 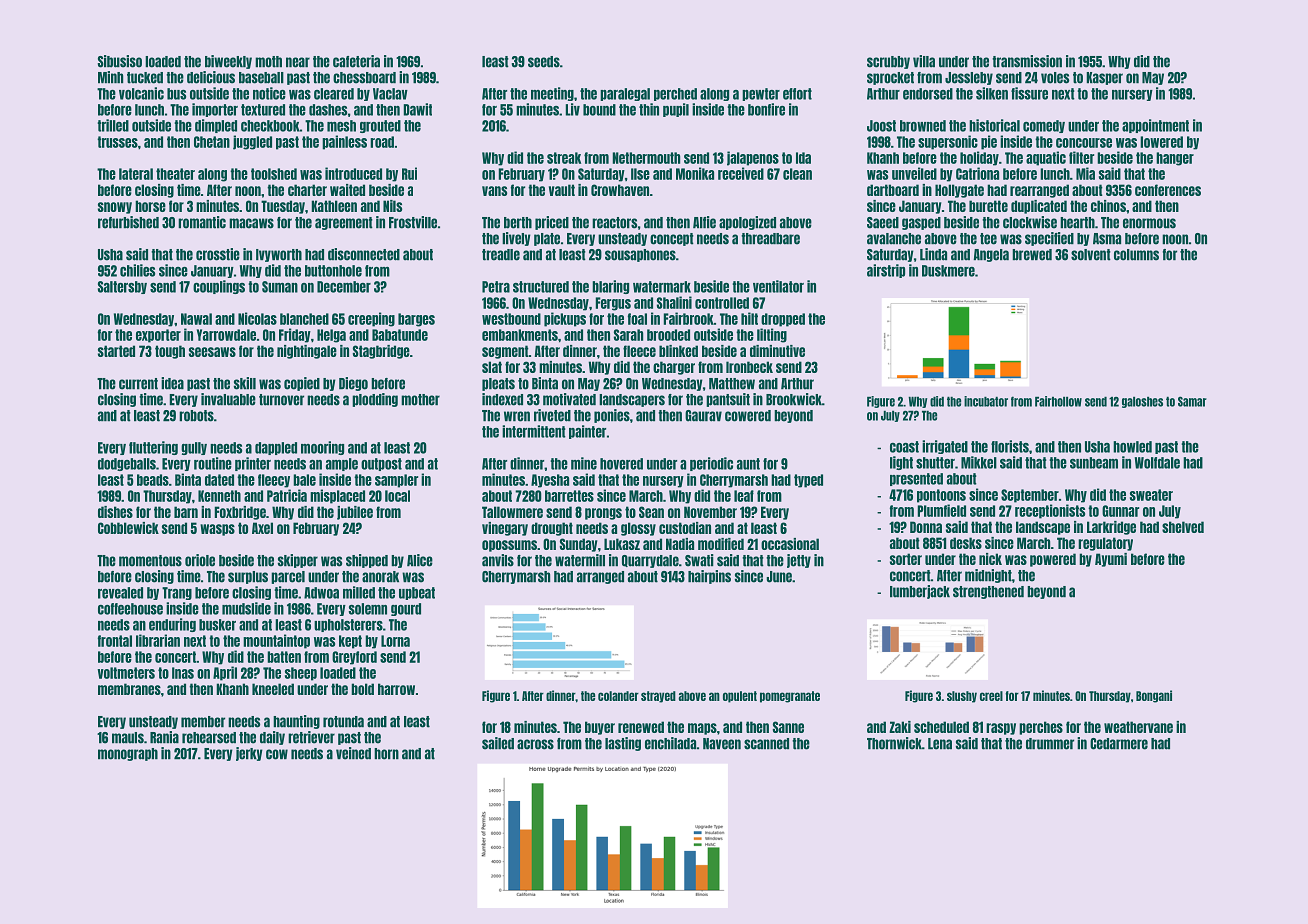 I want to click on transmission, so click(x=1027, y=61).
